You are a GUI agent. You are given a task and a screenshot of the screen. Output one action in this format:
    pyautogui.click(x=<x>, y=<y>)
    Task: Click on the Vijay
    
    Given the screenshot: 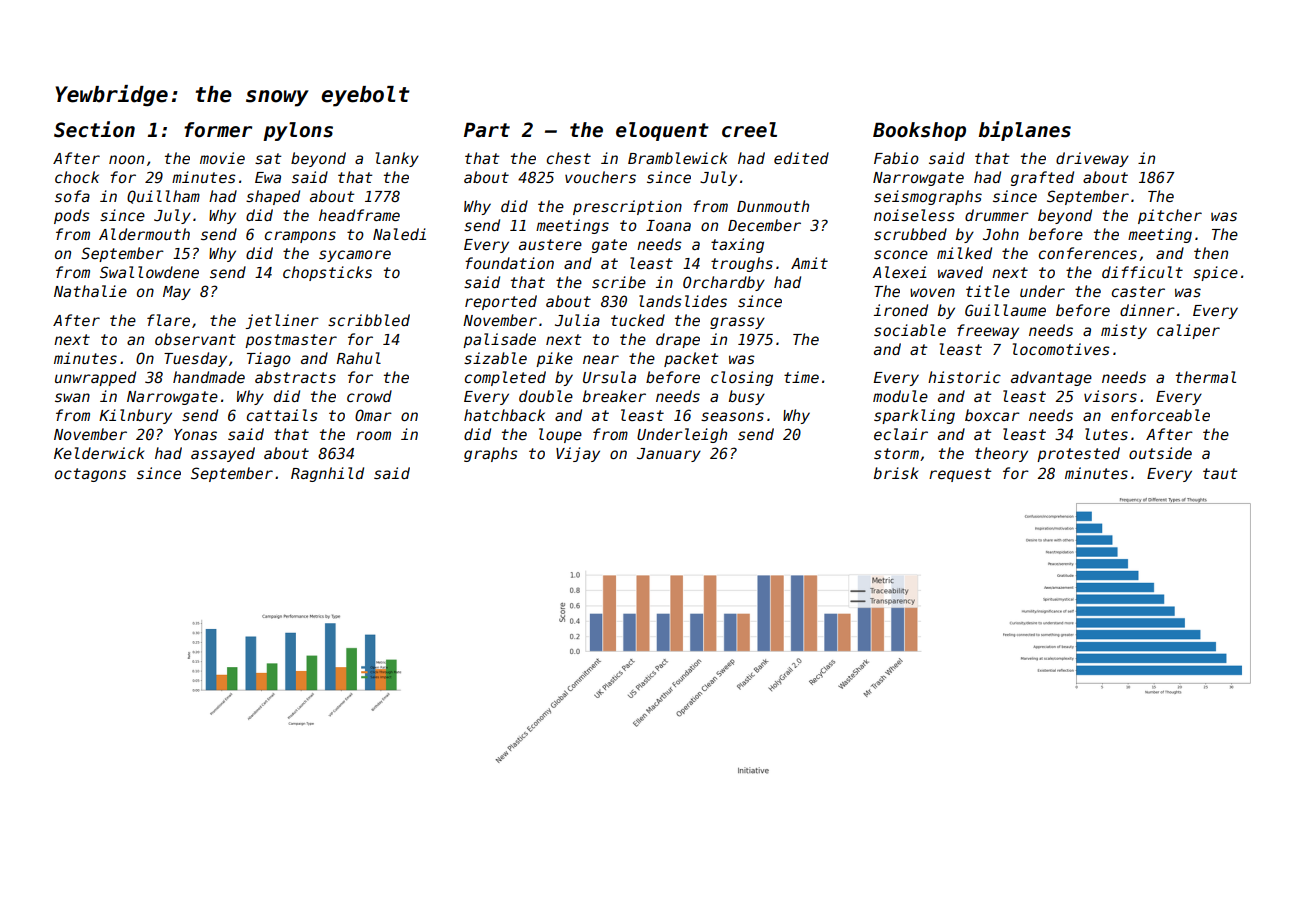 What is the action you would take?
    pyautogui.click(x=578, y=454)
